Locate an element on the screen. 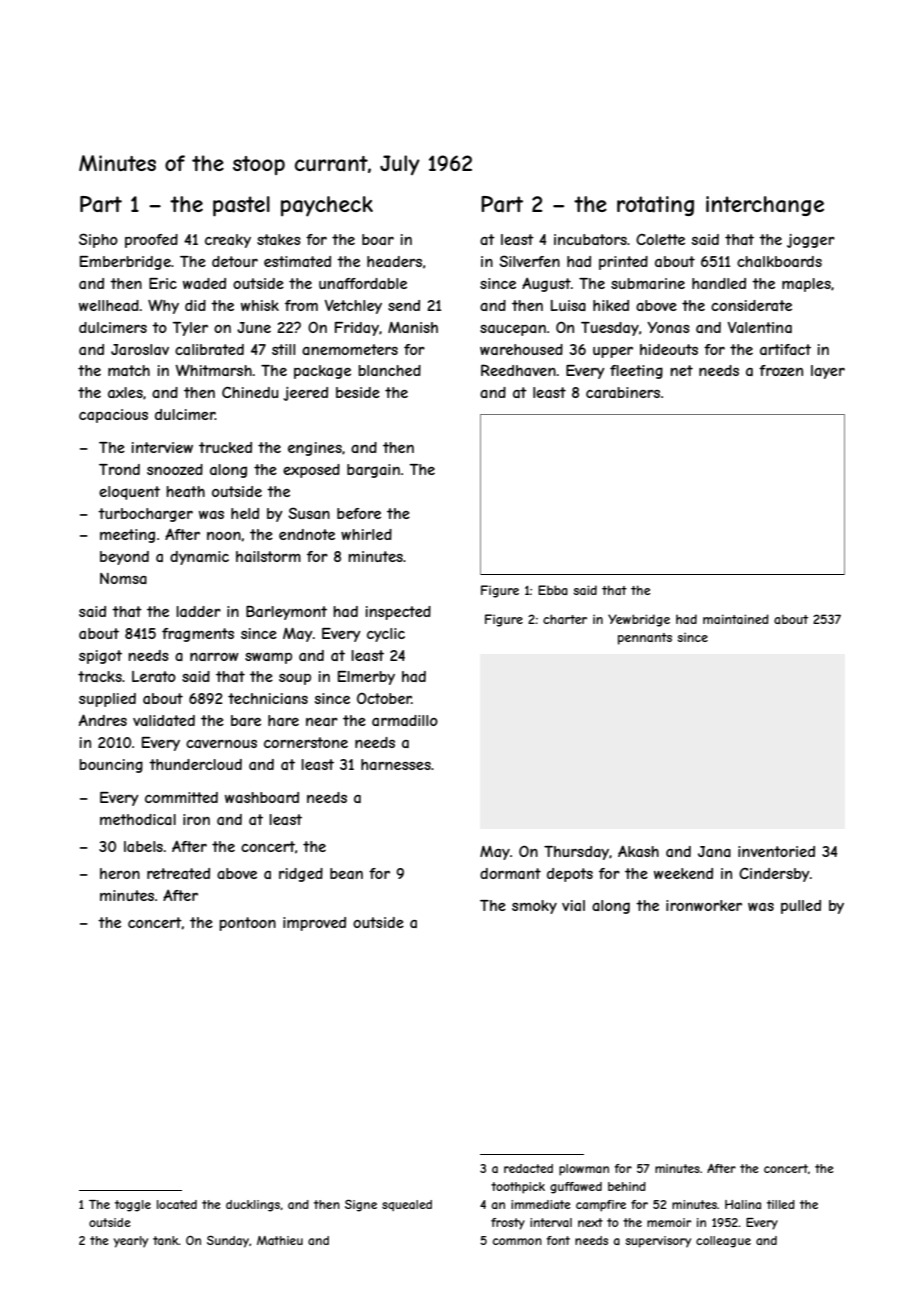  harnesses is located at coordinates (396, 764).
